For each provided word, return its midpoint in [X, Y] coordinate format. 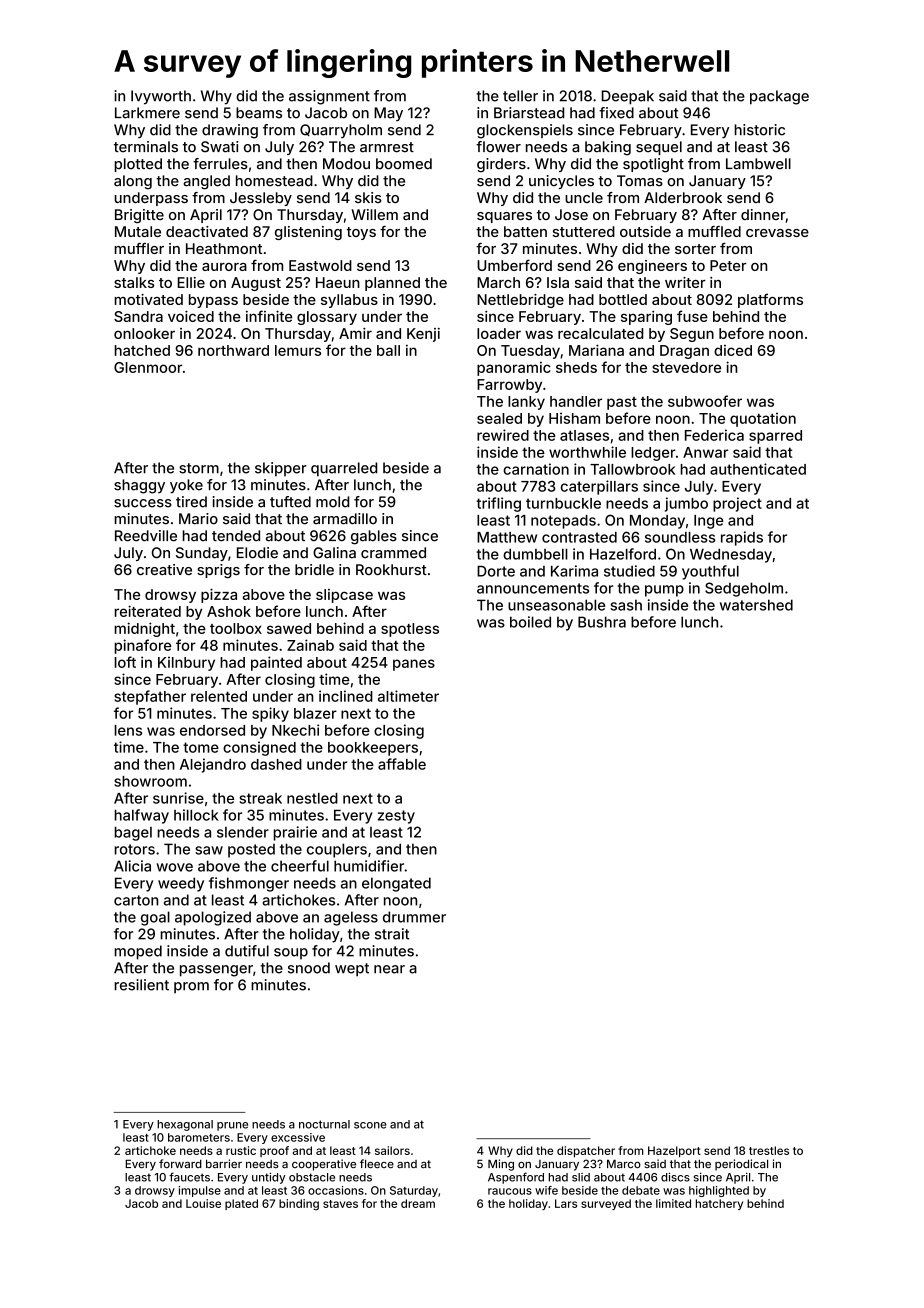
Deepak [627, 97]
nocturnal [324, 1124]
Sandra [138, 316]
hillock [196, 815]
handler [576, 401]
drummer [414, 917]
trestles [769, 1150]
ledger [653, 454]
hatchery [719, 1204]
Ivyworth [161, 97]
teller [520, 96]
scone [370, 1125]
